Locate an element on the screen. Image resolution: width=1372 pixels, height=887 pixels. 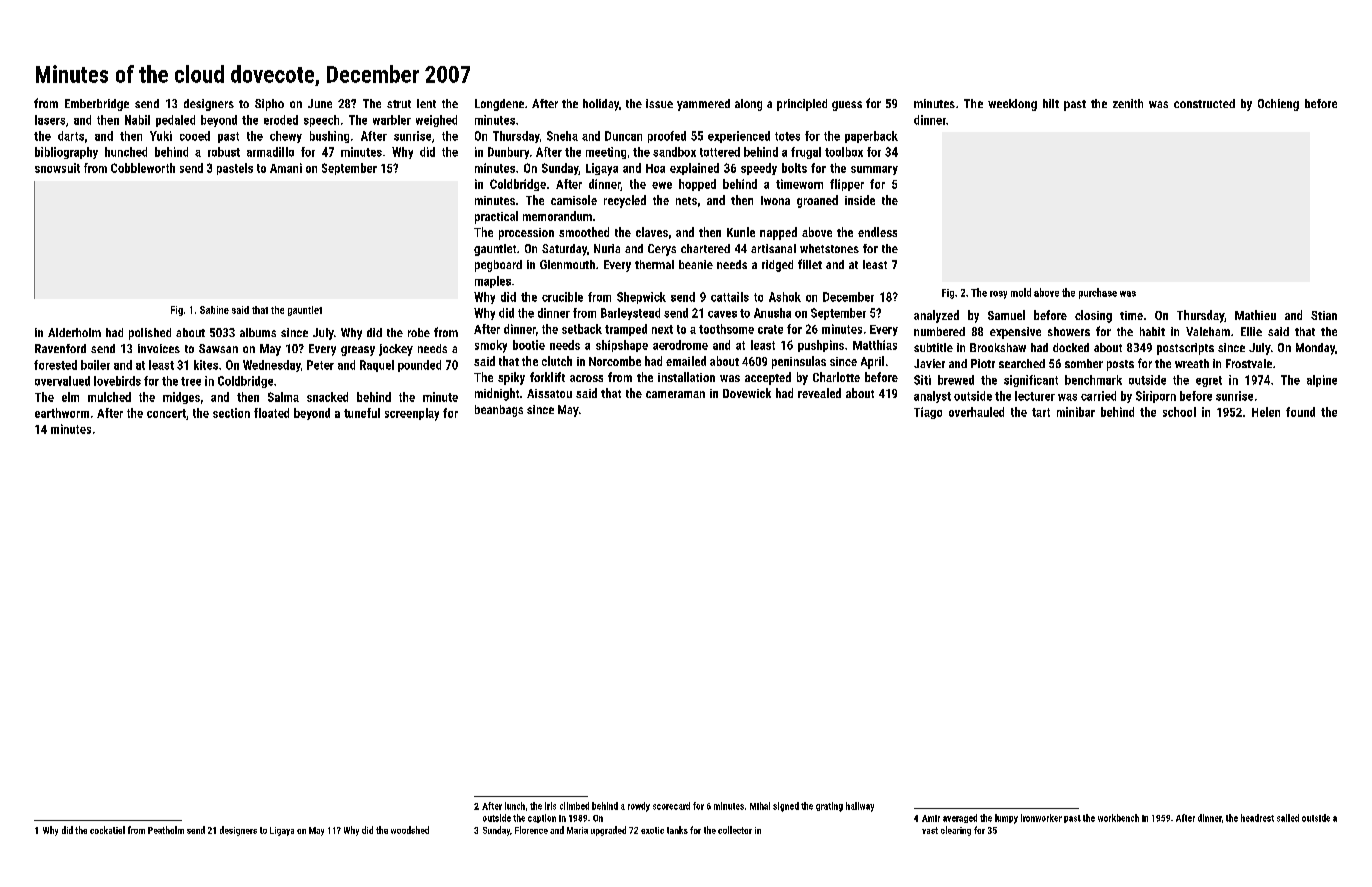
cockatiel is located at coordinates (107, 830).
